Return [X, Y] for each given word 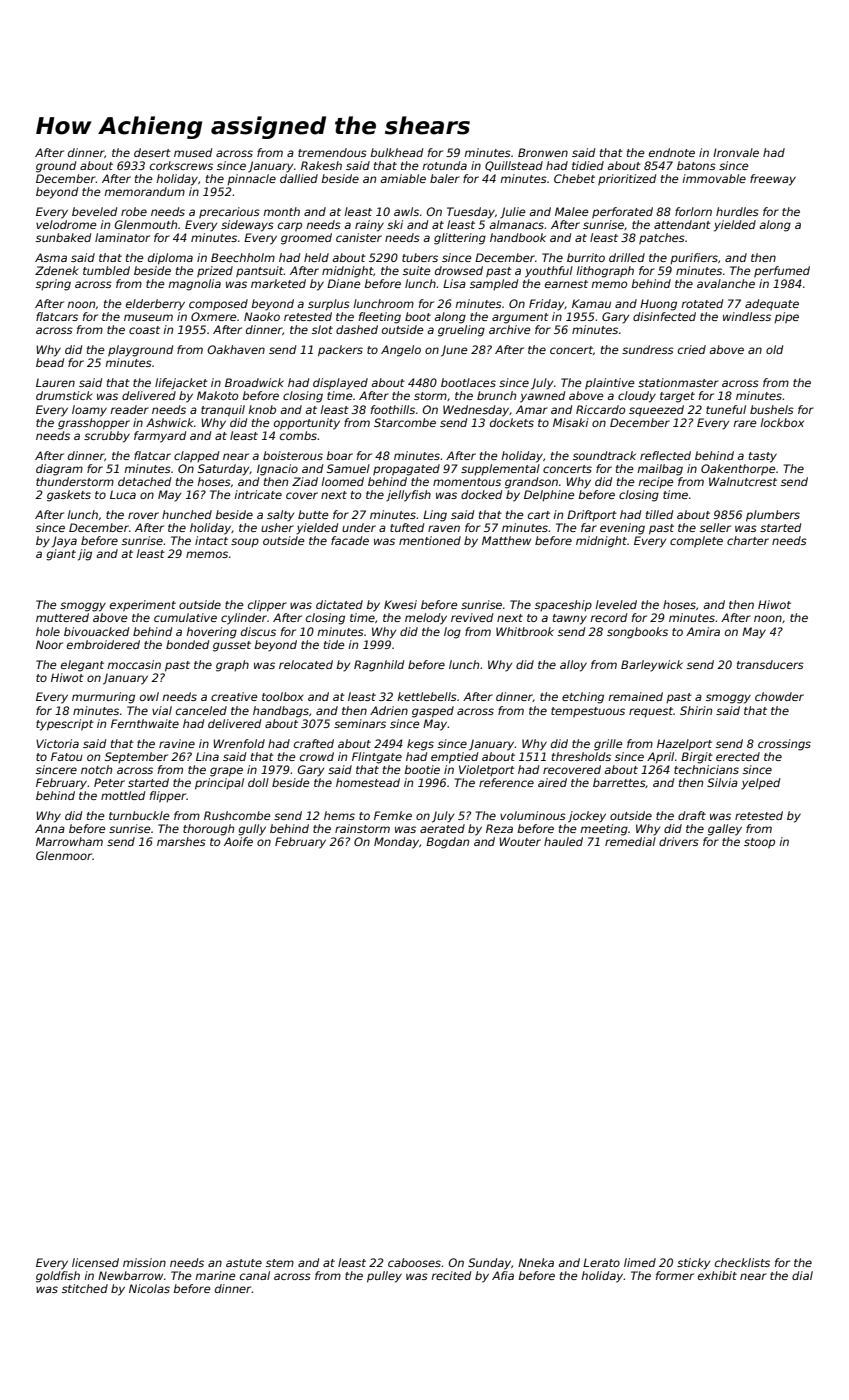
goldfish [58, 1277]
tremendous [332, 152]
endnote [672, 152]
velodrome [66, 224]
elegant [82, 666]
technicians [706, 769]
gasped [433, 712]
